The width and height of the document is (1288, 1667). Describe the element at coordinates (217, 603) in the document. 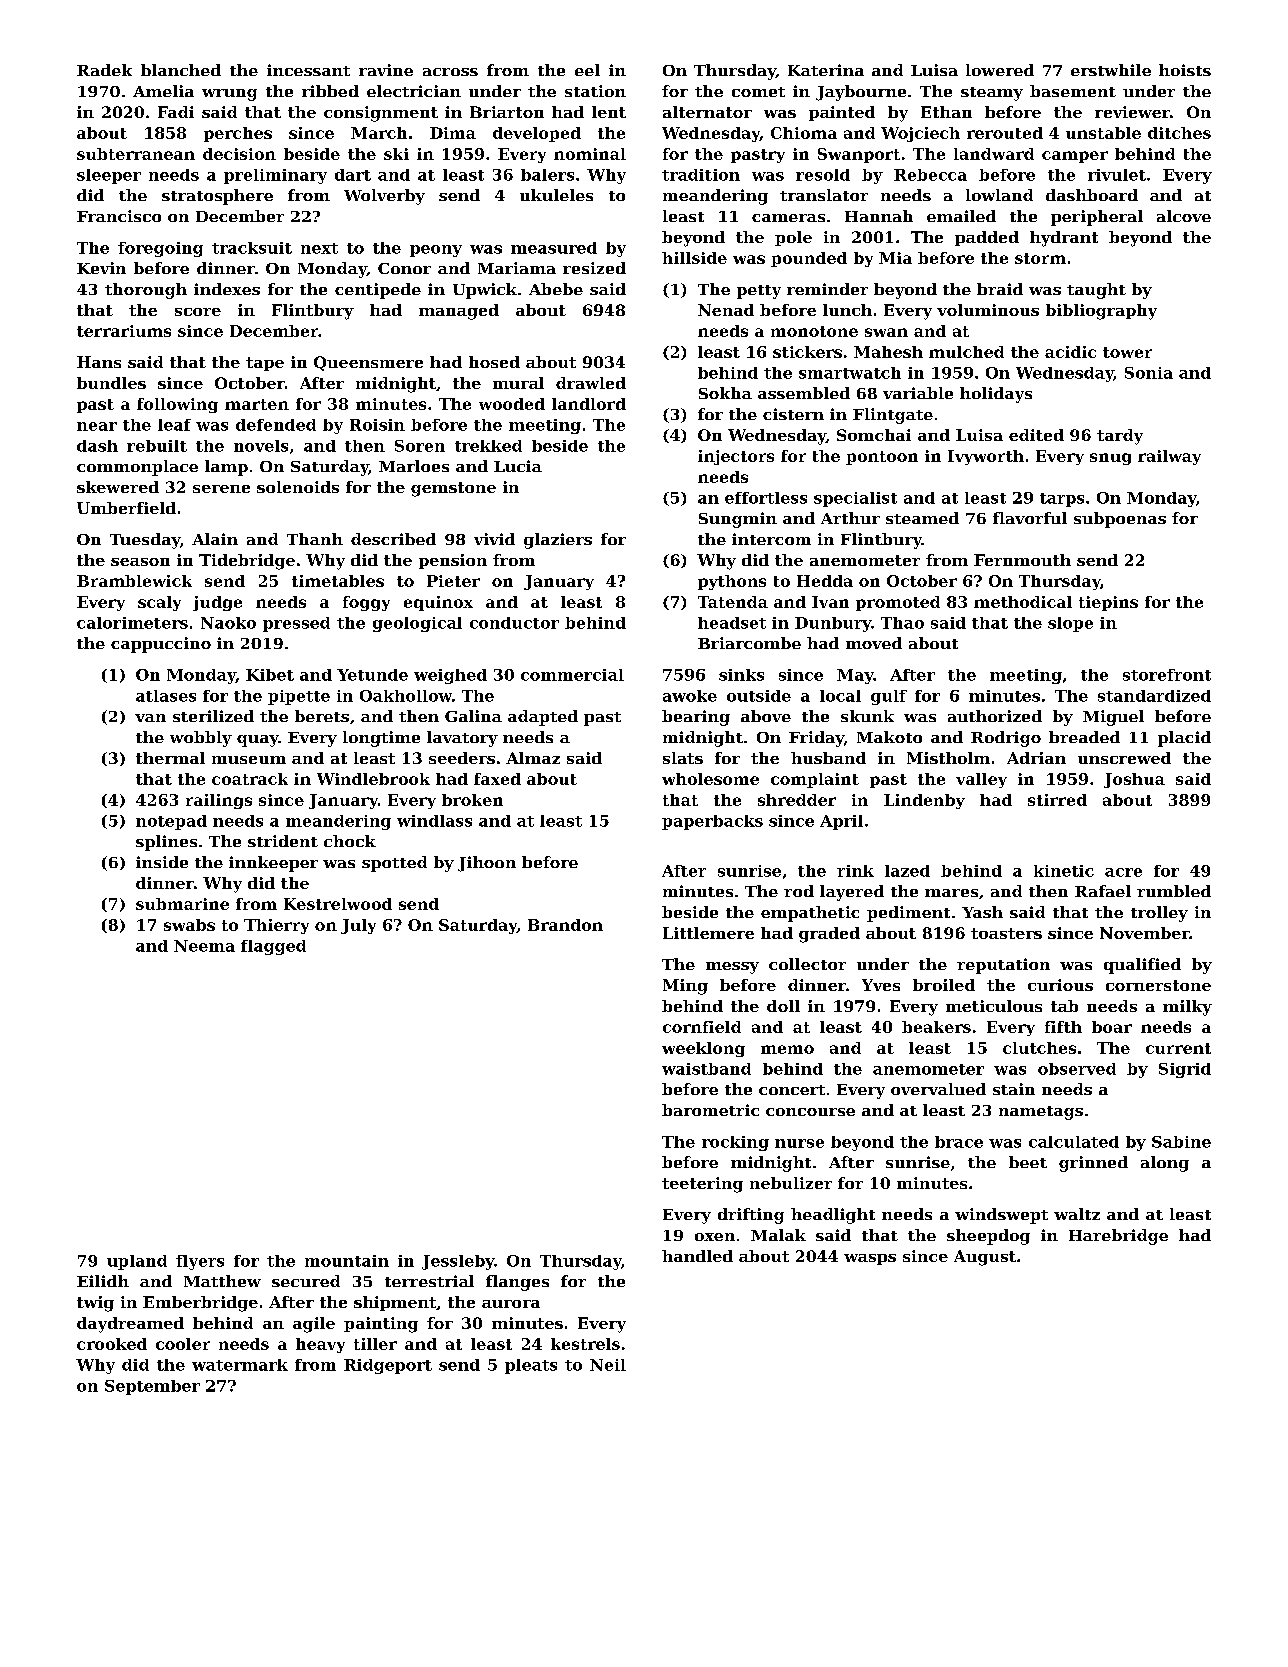

I see `judge` at that location.
